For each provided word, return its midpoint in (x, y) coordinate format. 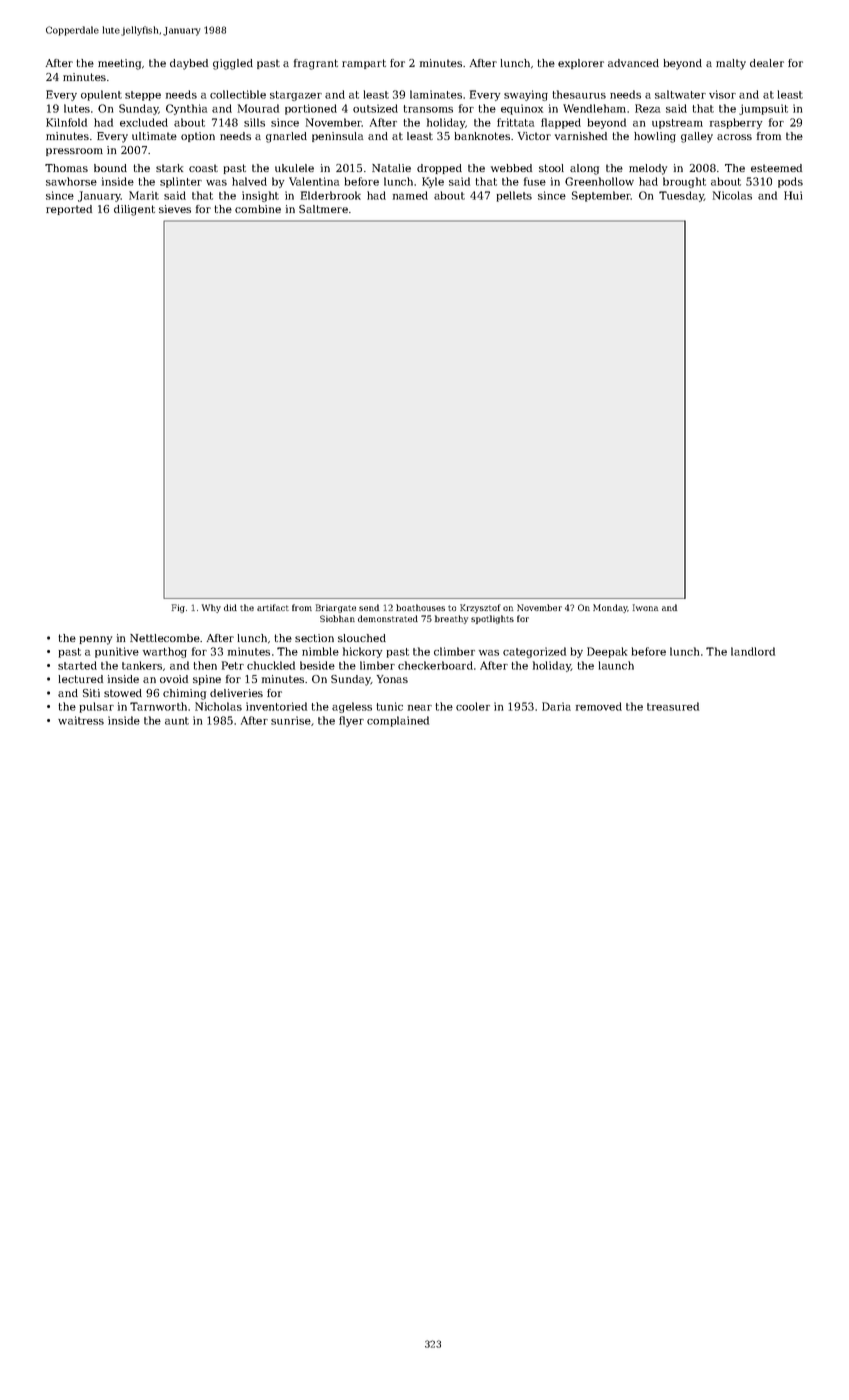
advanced (633, 63)
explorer (581, 64)
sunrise (291, 720)
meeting (119, 64)
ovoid (174, 679)
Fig (178, 608)
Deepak (607, 652)
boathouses (420, 607)
